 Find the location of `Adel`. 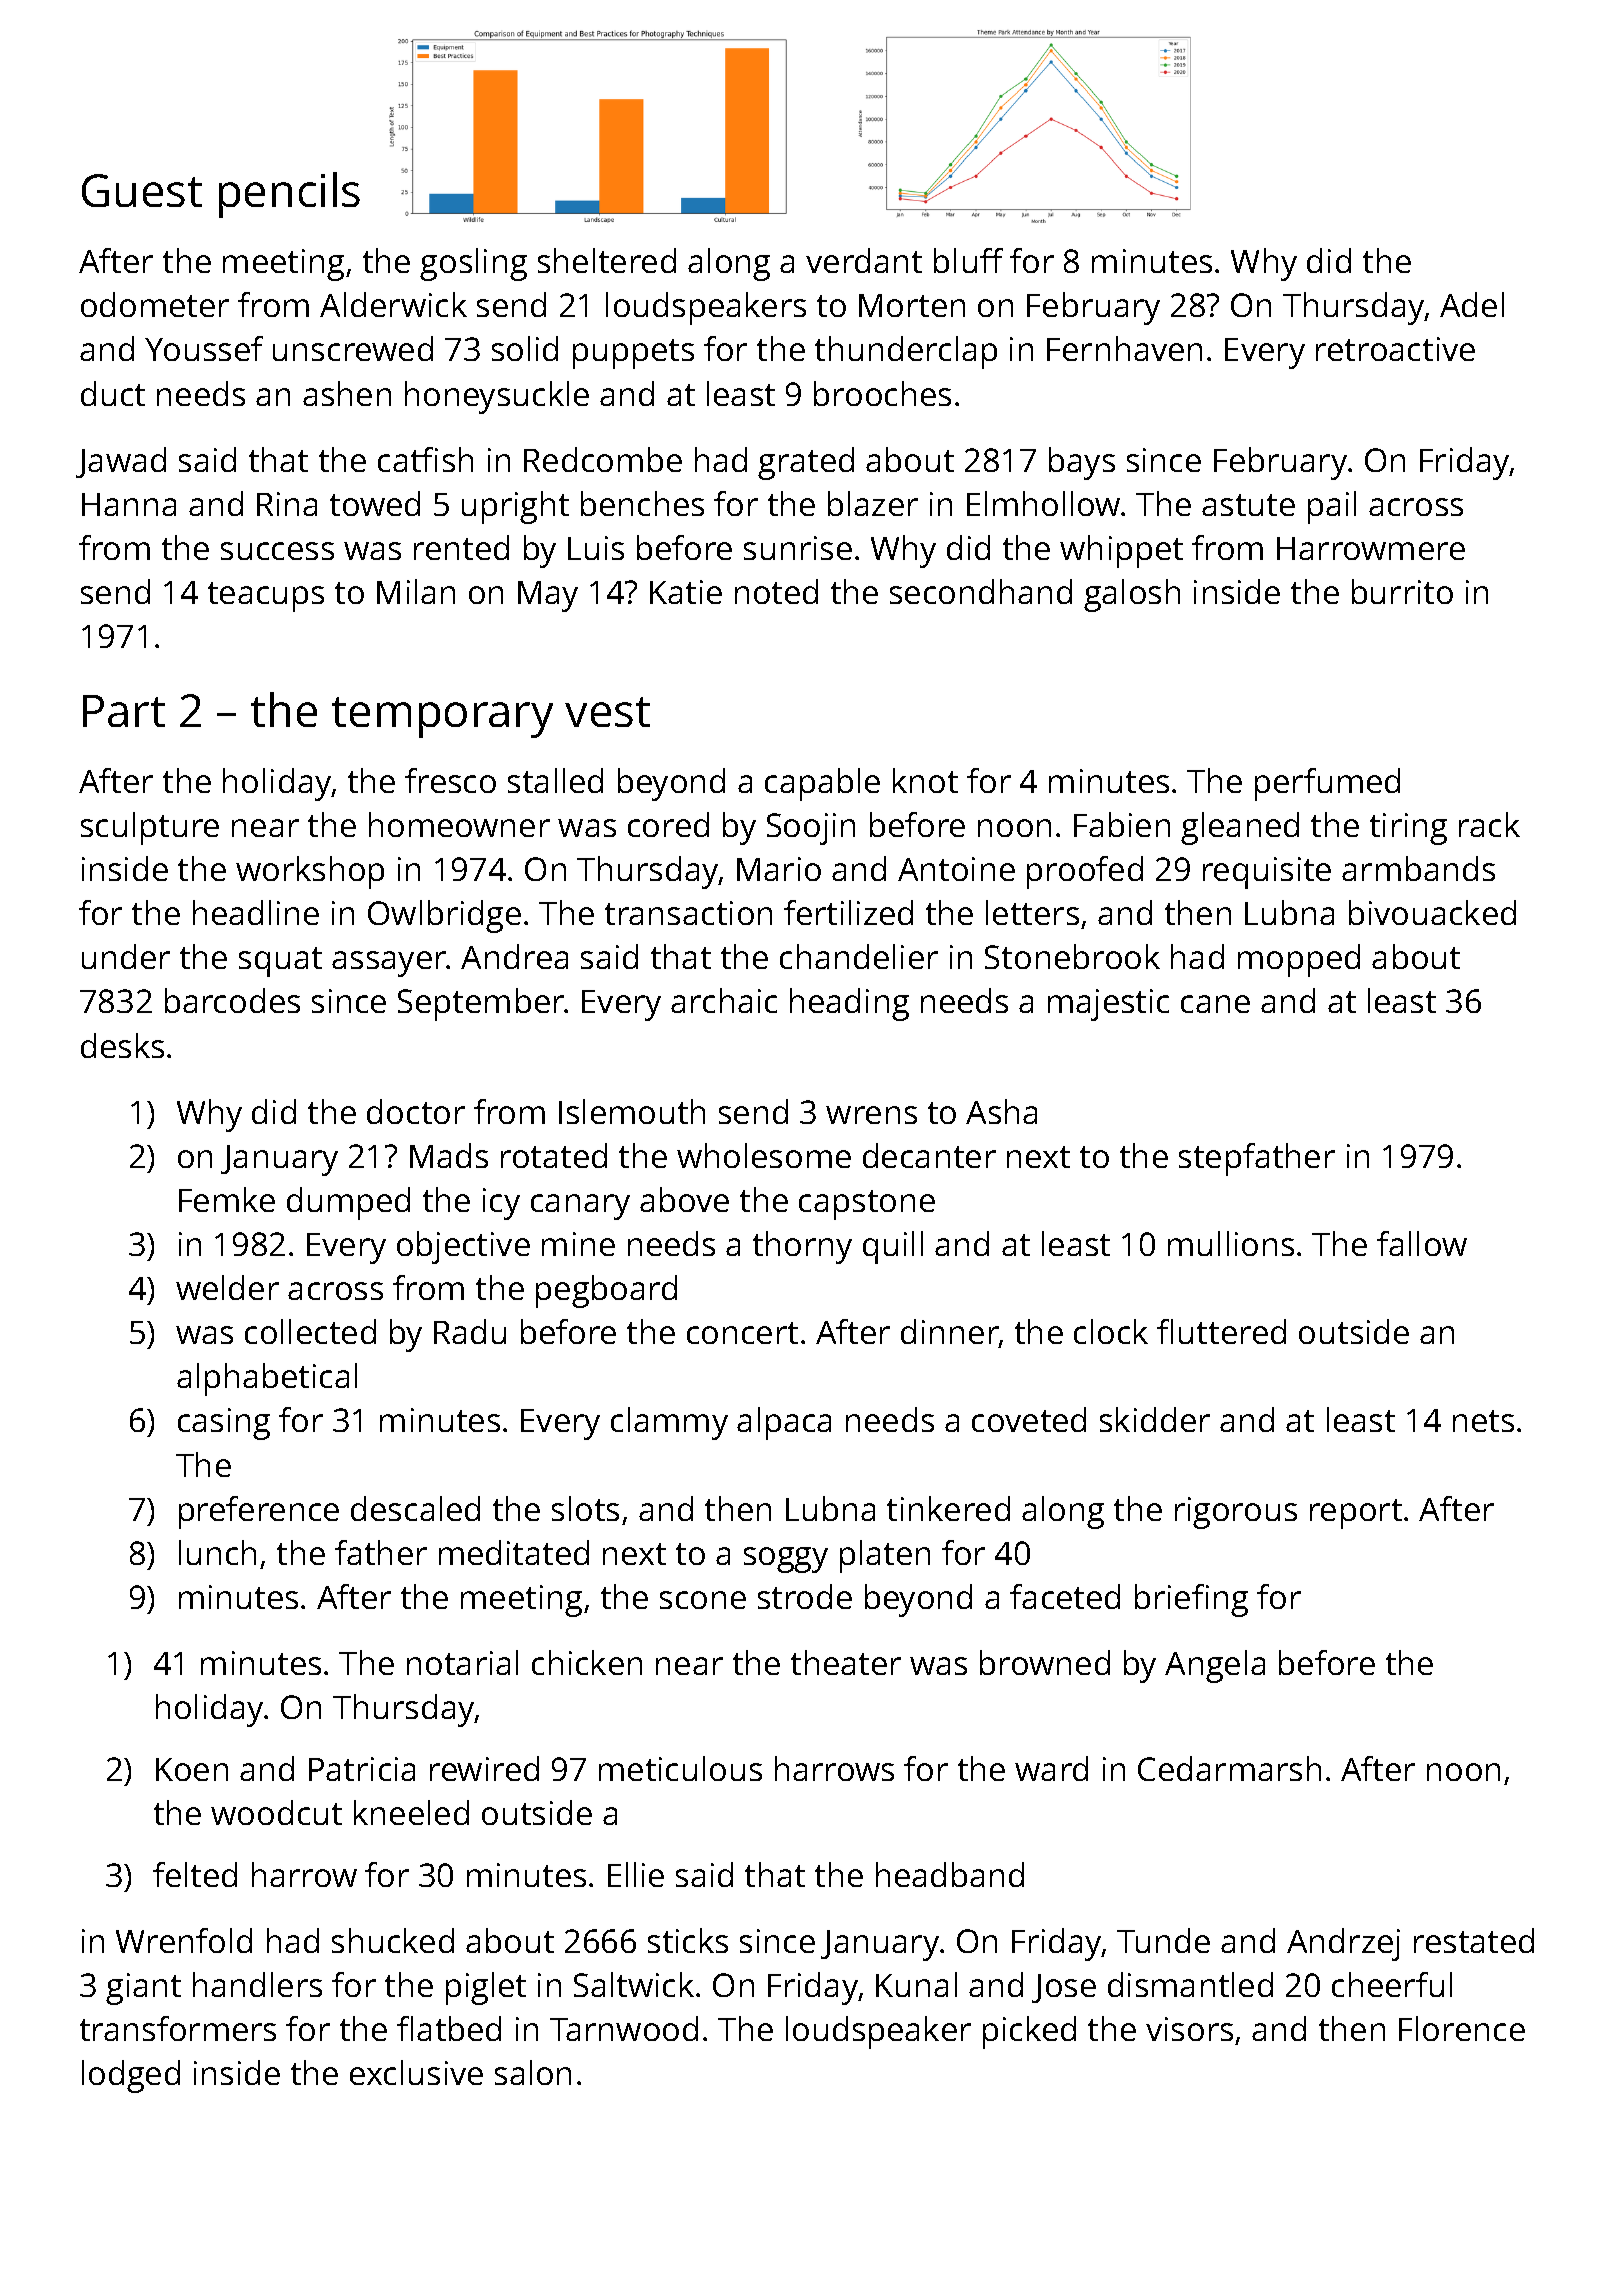

Adel is located at coordinates (1472, 304).
